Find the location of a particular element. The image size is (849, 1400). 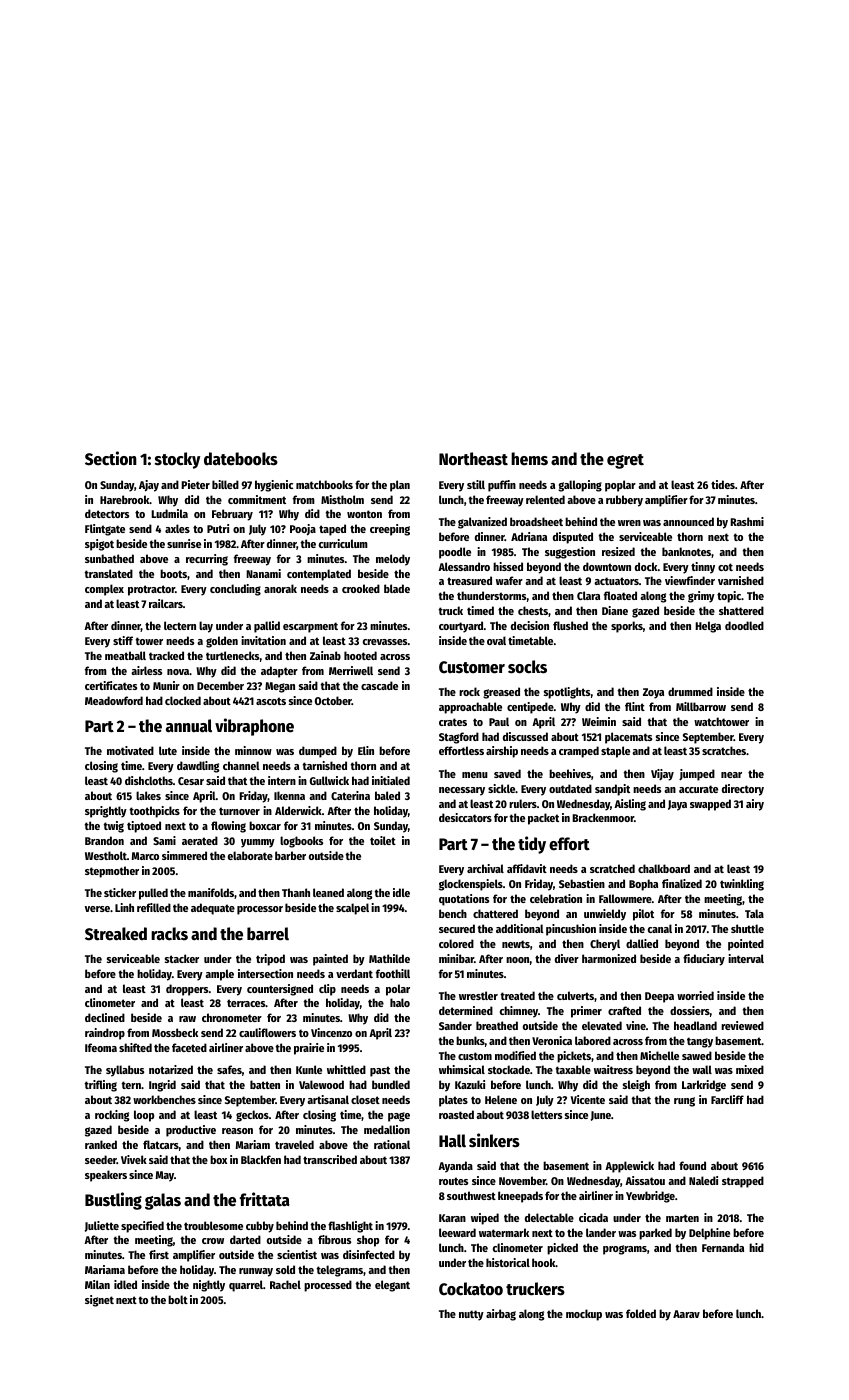

egret is located at coordinates (625, 461).
